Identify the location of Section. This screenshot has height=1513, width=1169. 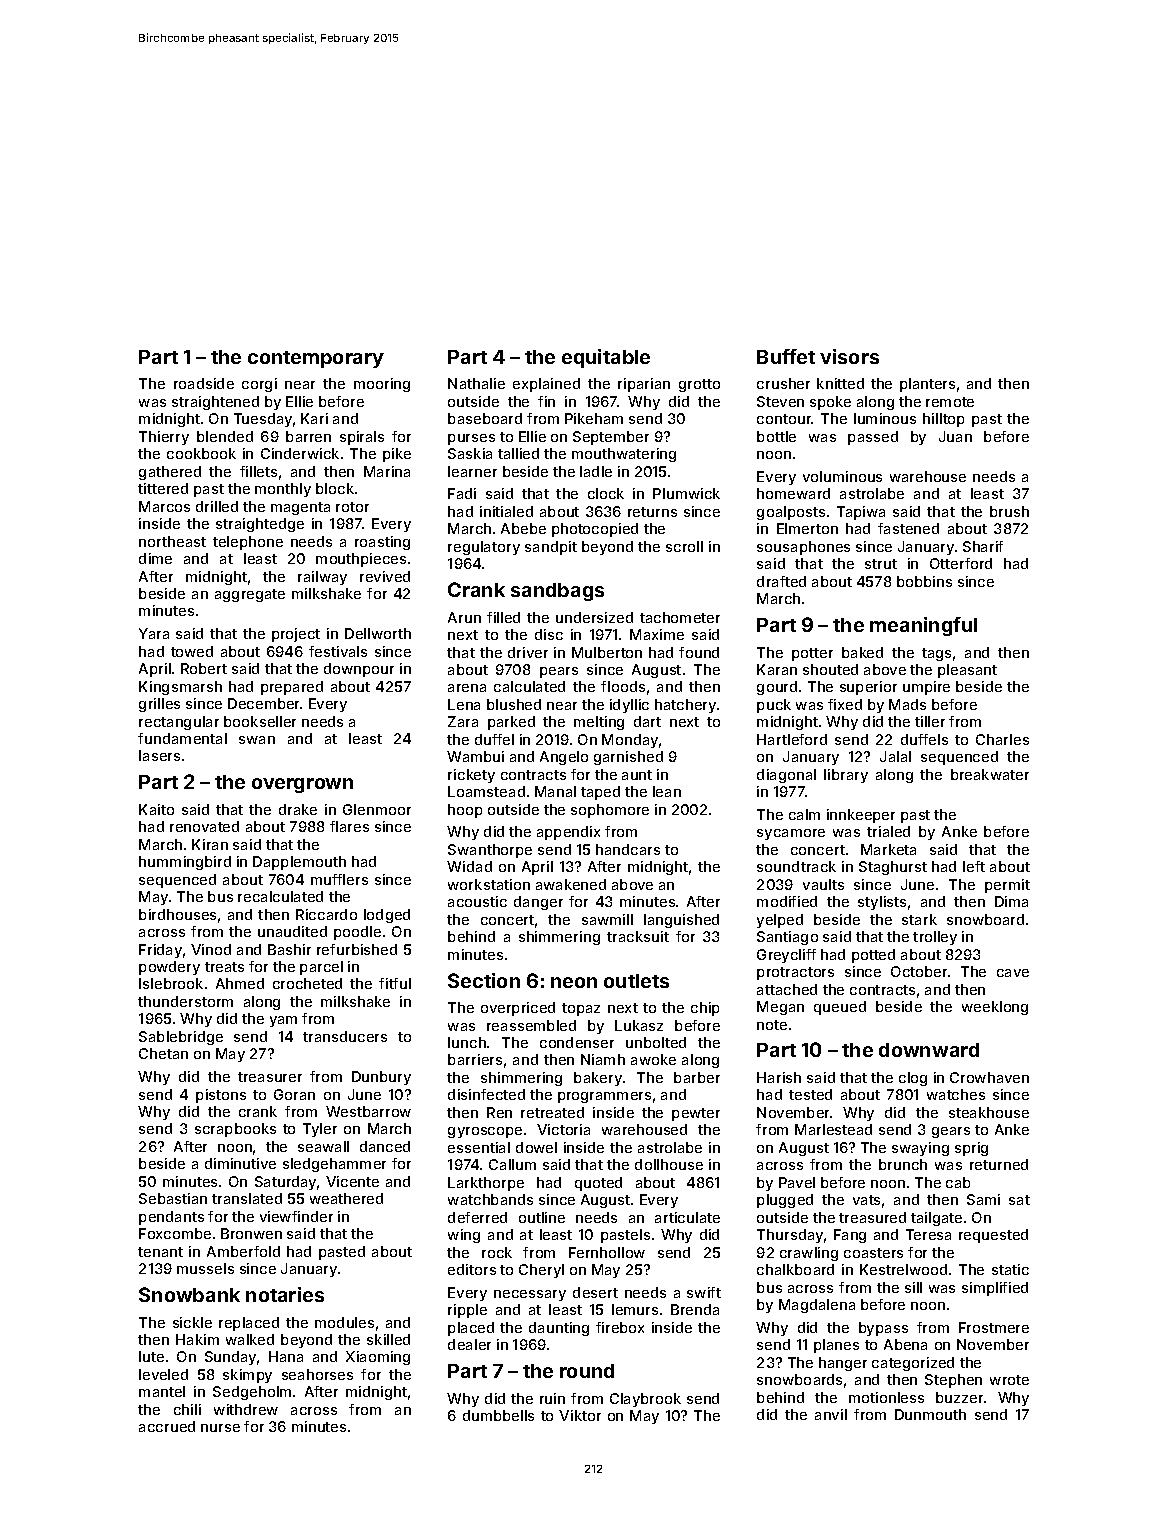
(484, 980).
